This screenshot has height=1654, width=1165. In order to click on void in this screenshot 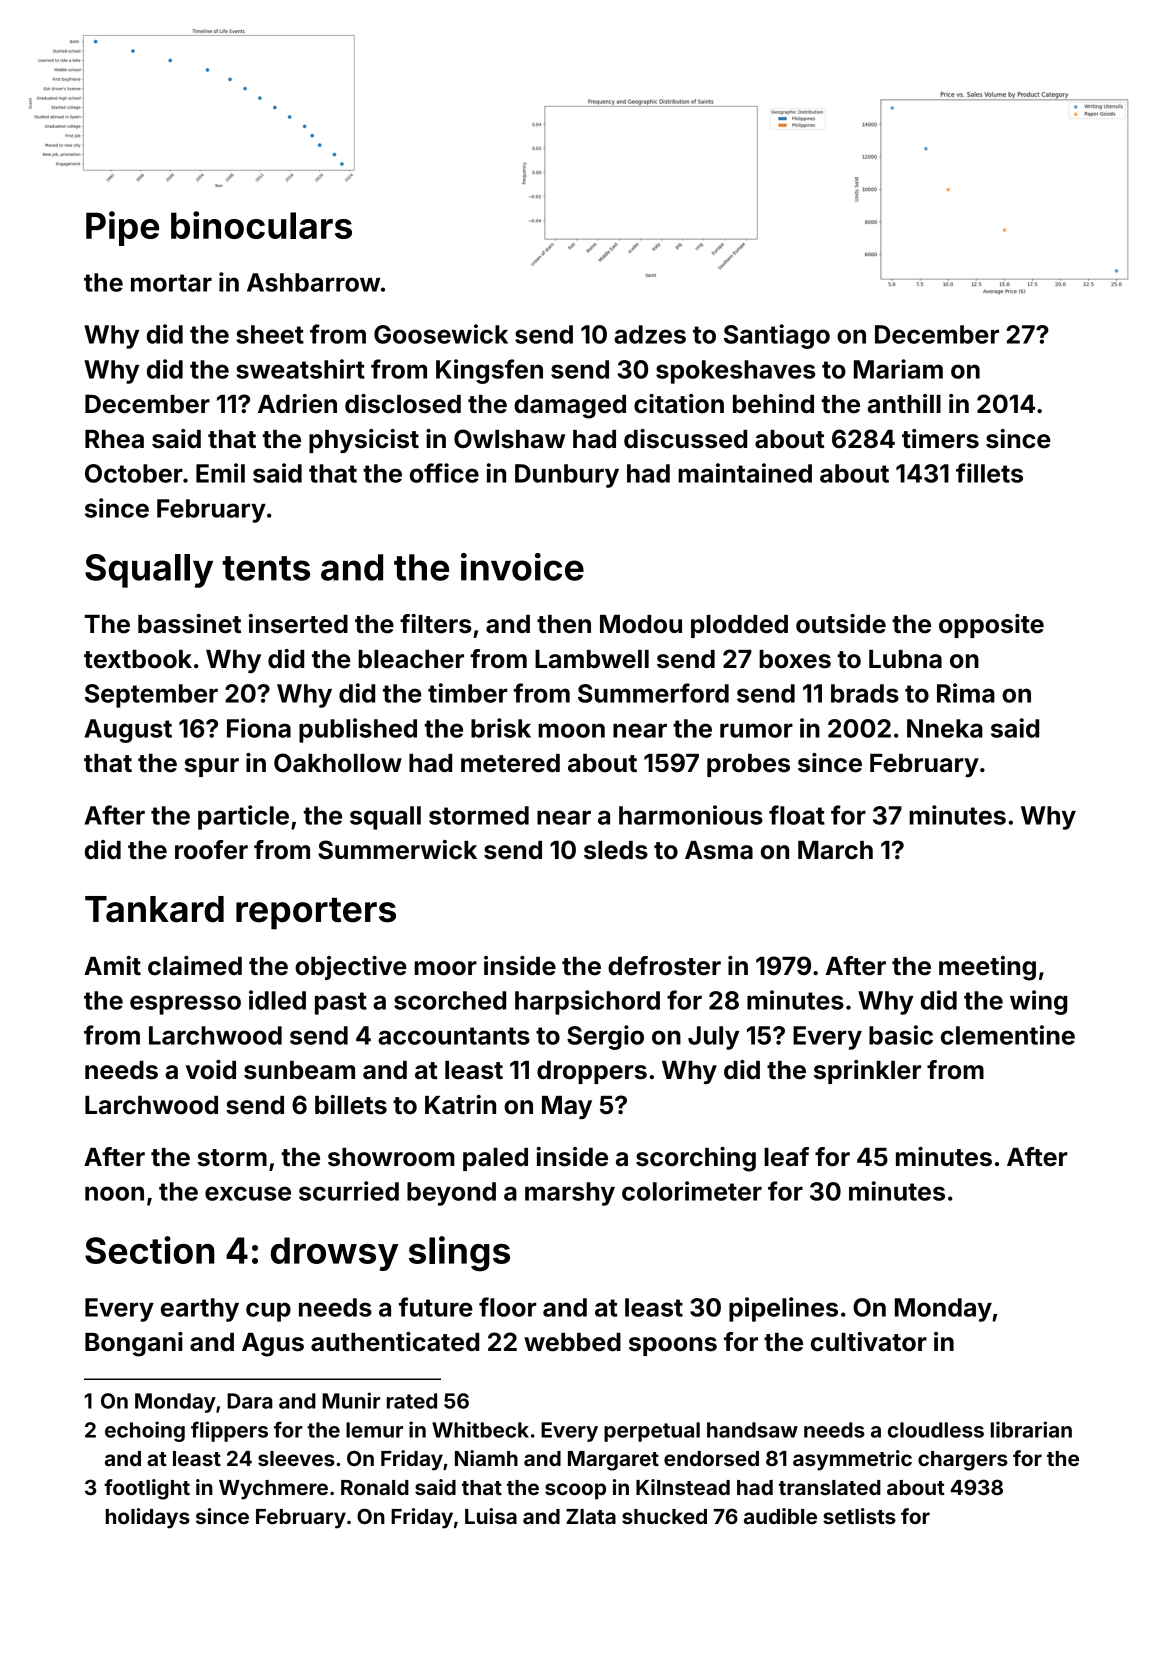, I will do `click(211, 1070)`.
